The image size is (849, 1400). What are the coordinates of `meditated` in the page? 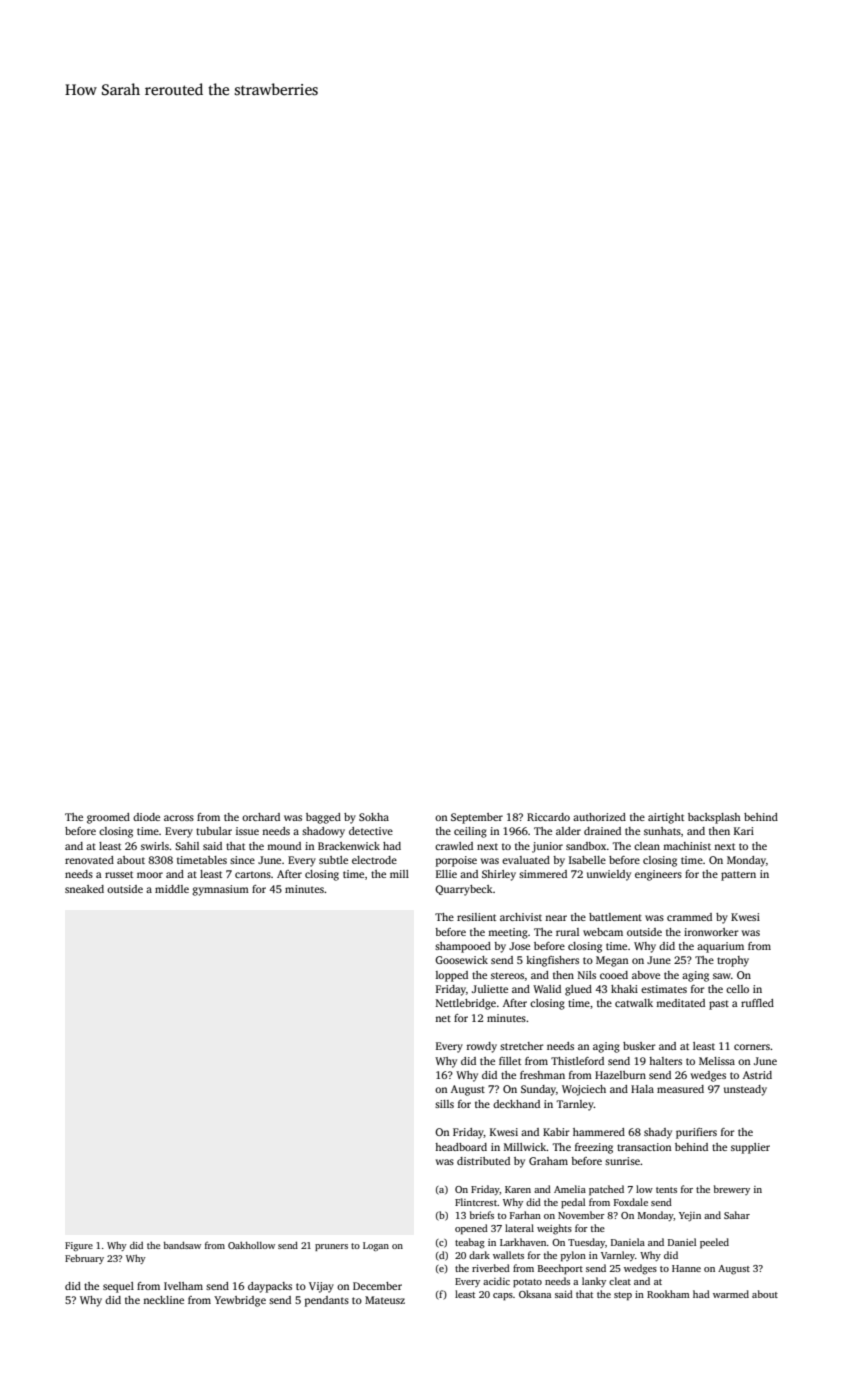 It's located at (680, 1003).
